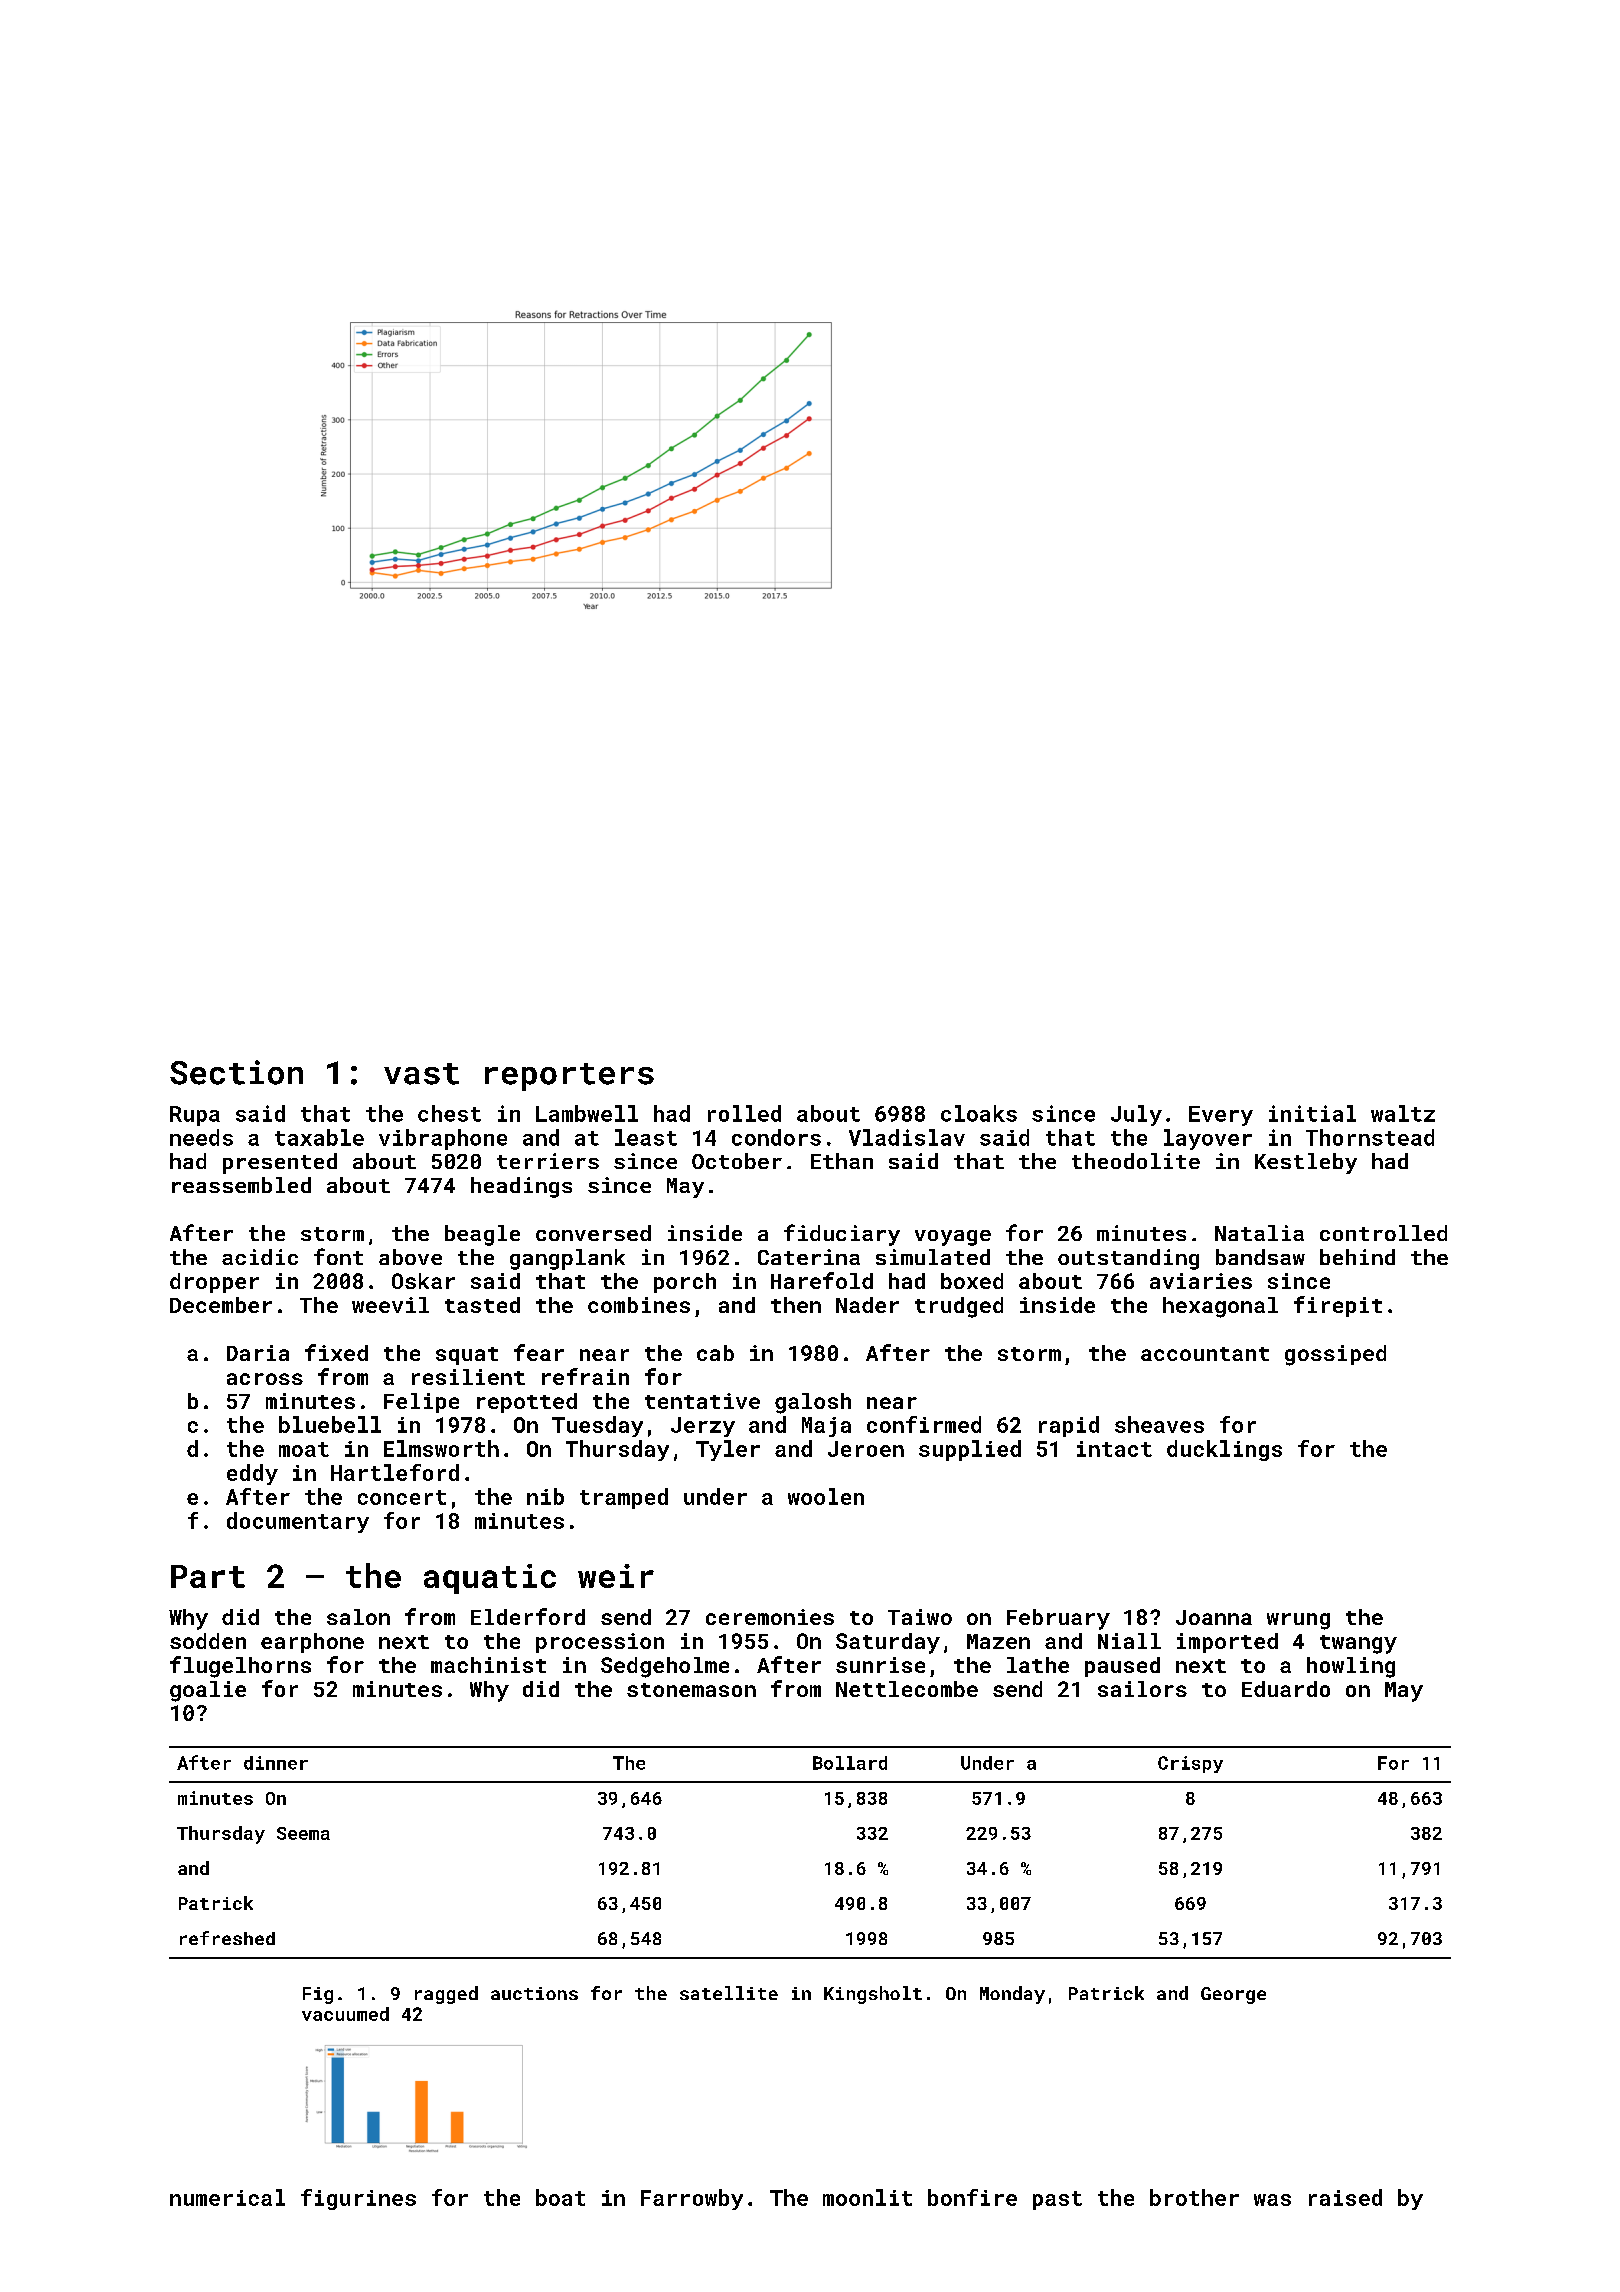 The width and height of the screenshot is (1620, 2292). Describe the element at coordinates (924, 1424) in the screenshot. I see `confirmed` at that location.
